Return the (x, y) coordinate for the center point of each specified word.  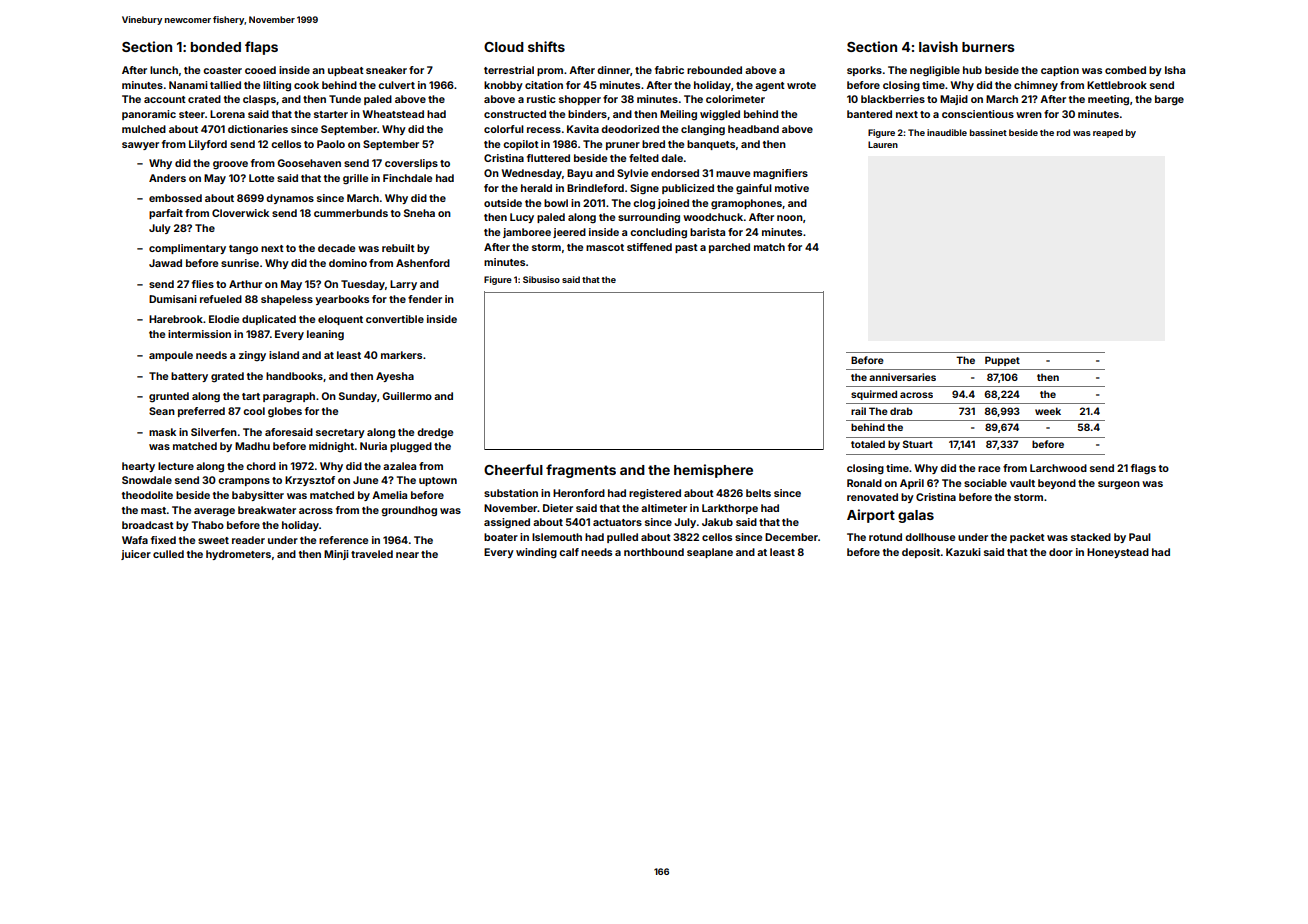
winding (536, 553)
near (407, 555)
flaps (261, 48)
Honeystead (1118, 553)
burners (988, 47)
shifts (546, 46)
